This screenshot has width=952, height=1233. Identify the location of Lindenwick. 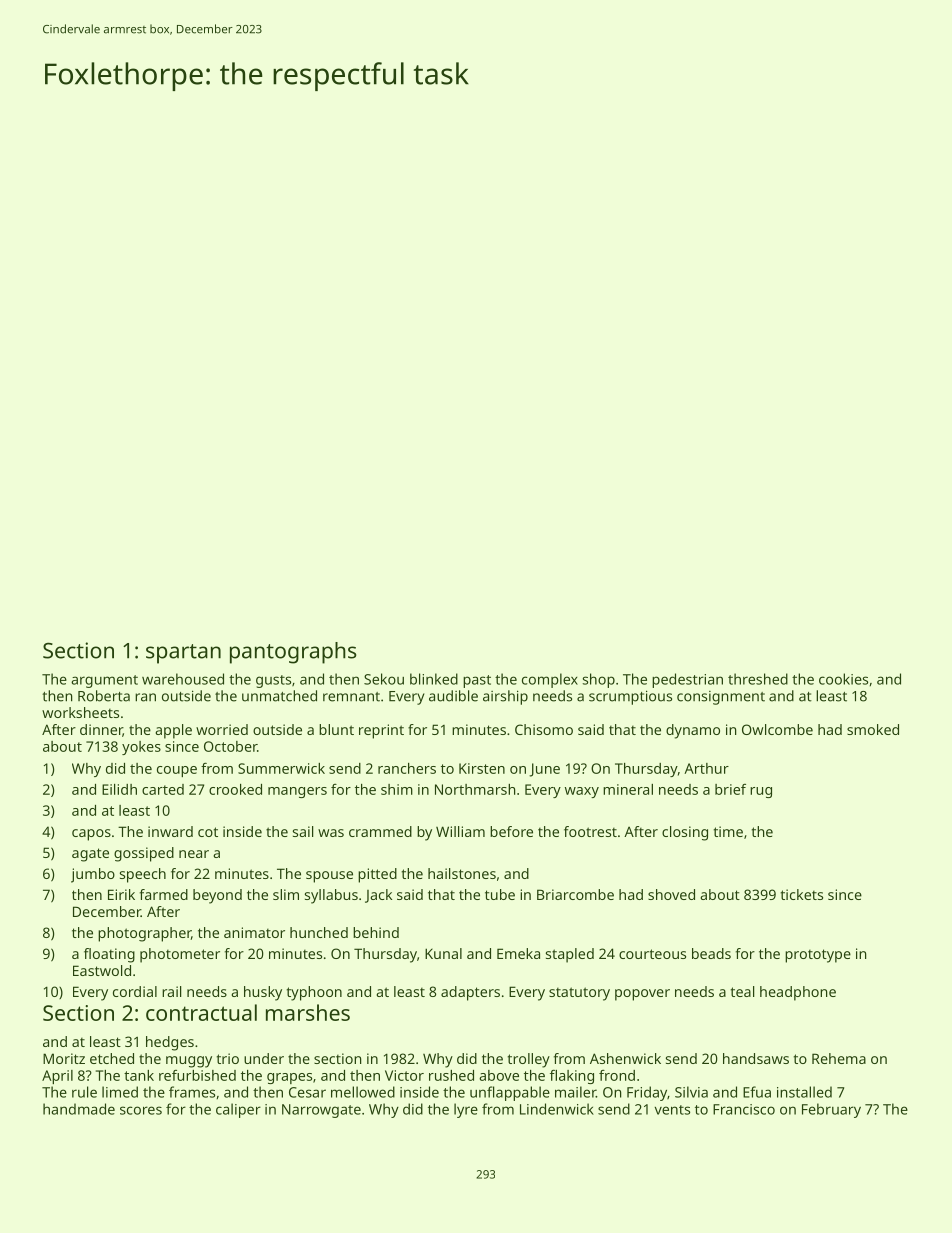
(557, 1109).
